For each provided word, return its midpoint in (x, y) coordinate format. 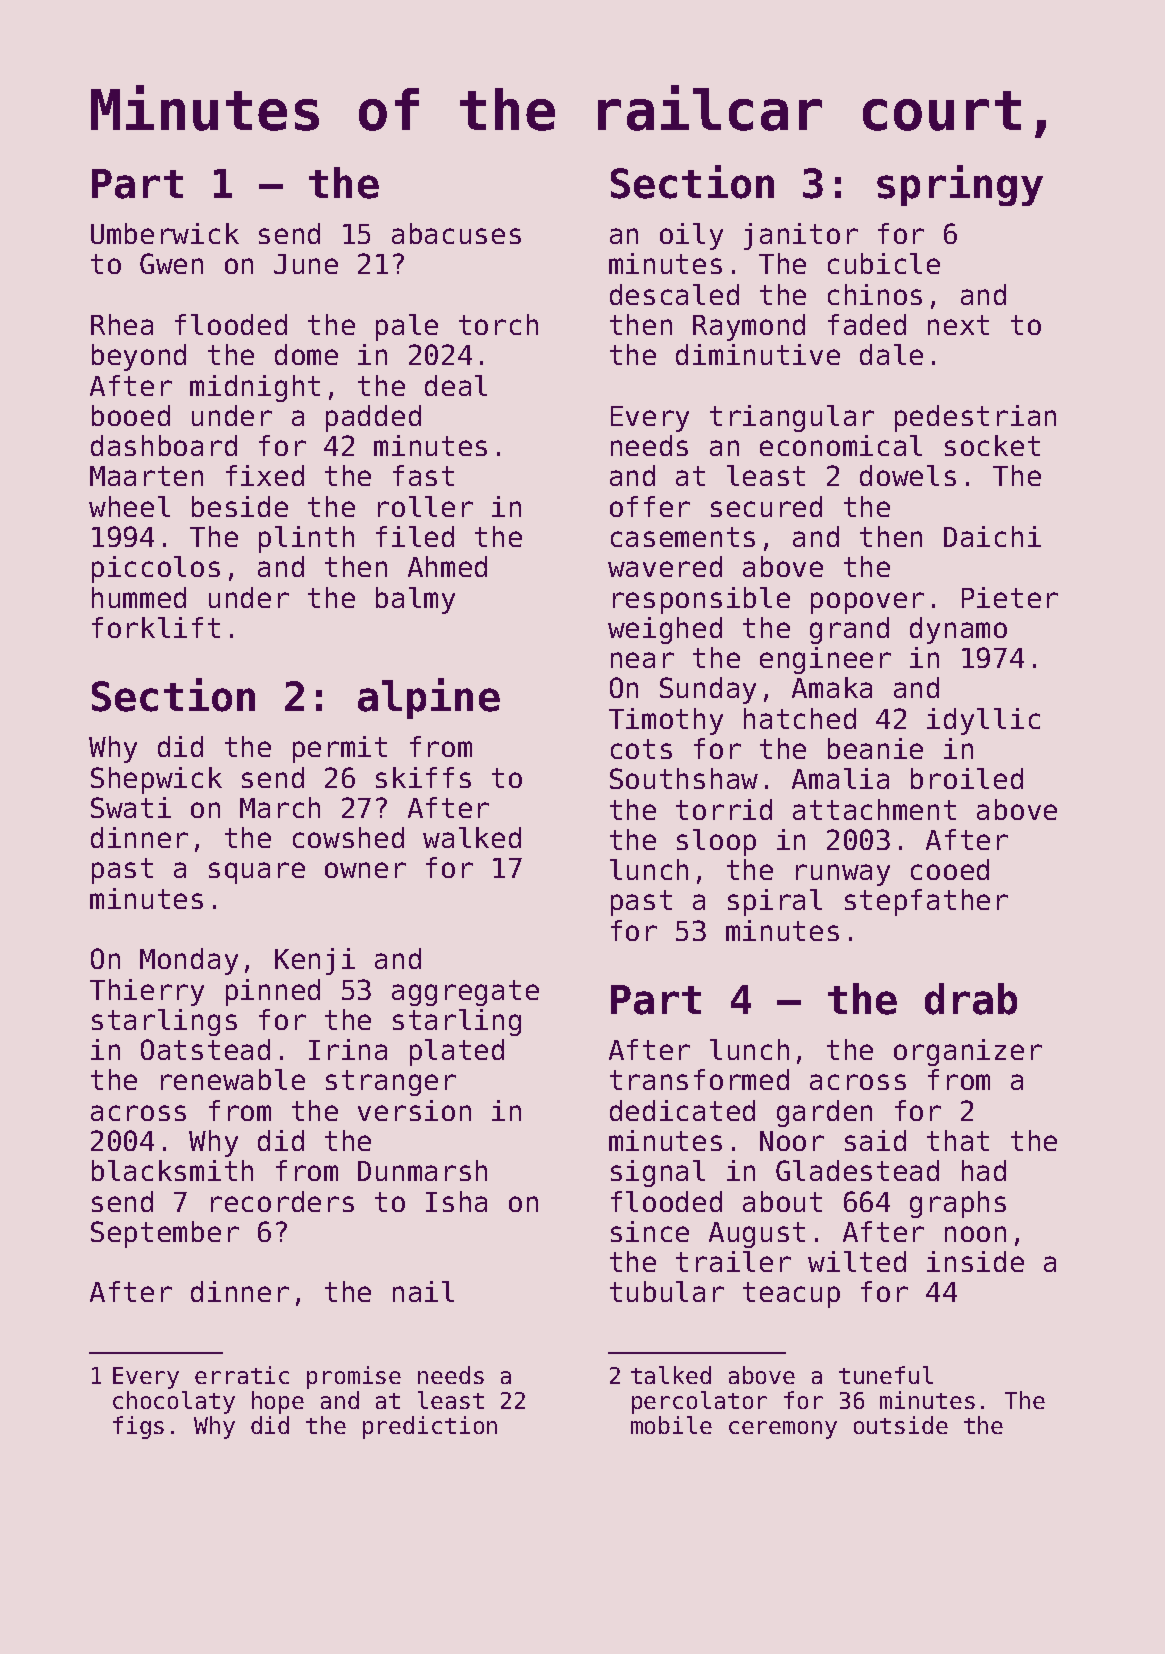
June (306, 264)
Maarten (146, 476)
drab (971, 999)
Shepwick (156, 780)
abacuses (456, 233)
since (650, 1231)
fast (423, 475)
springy (960, 185)
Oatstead (205, 1049)
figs (138, 1427)
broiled (967, 778)
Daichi (992, 536)
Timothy (666, 721)
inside (975, 1261)
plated (457, 1052)
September (165, 1234)
